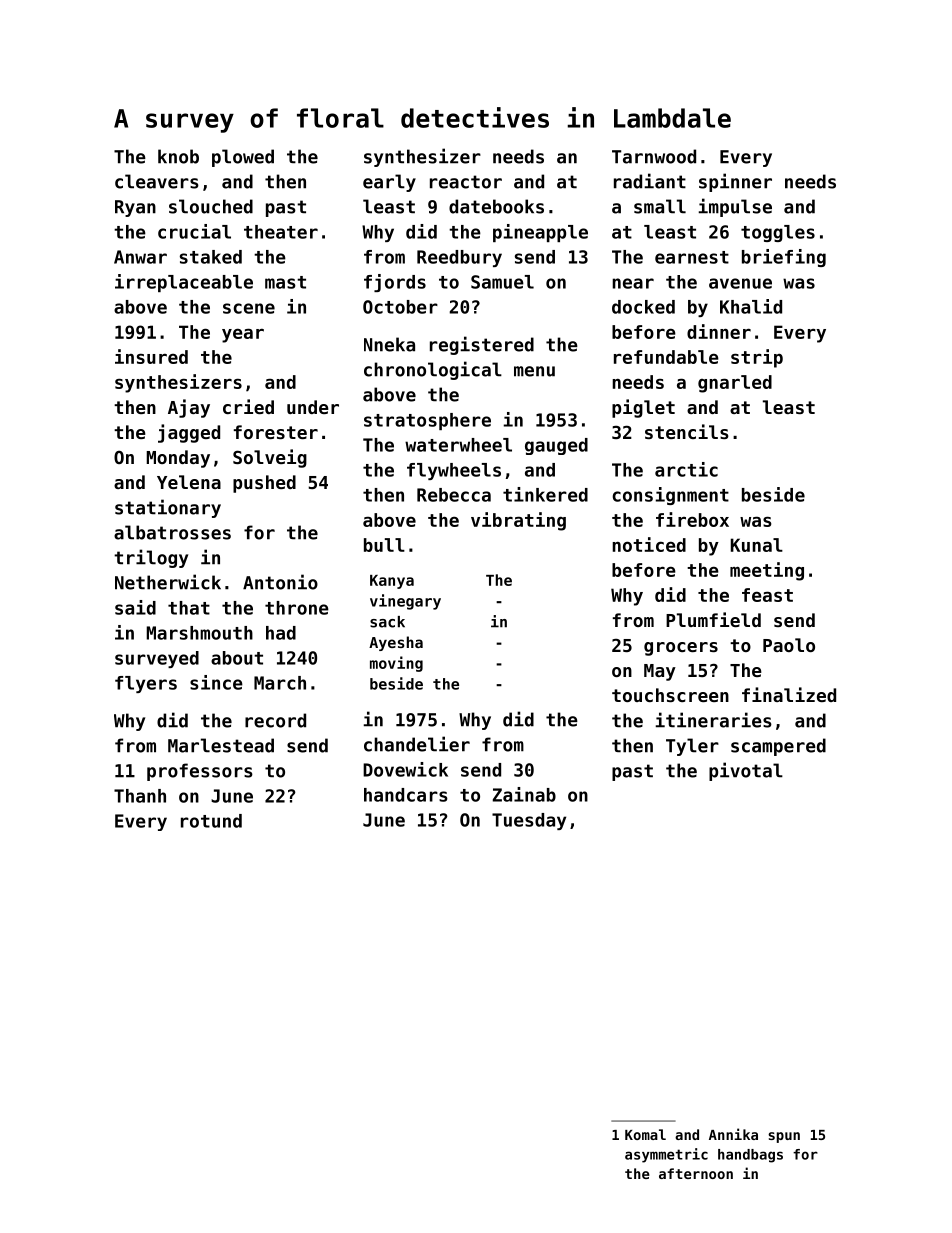 Image resolution: width=952 pixels, height=1233 pixels. I want to click on Kunal, so click(757, 545).
